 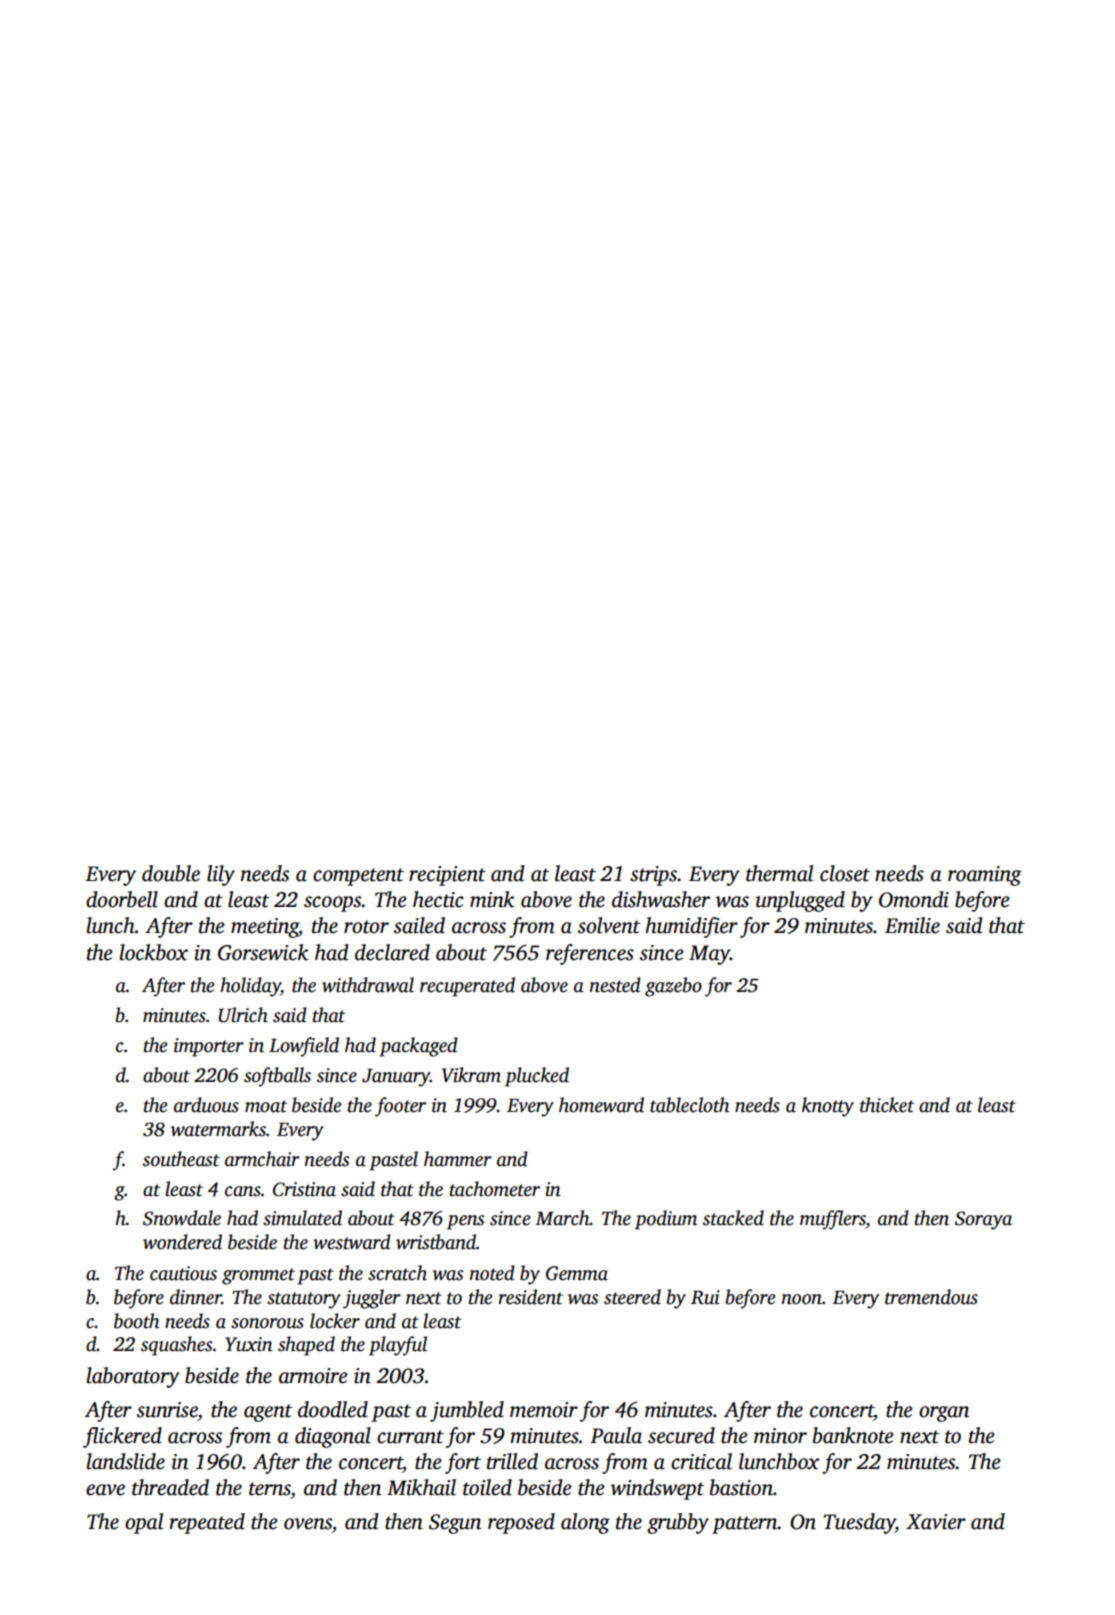 What do you see at coordinates (308, 1524) in the image?
I see `ovens` at bounding box center [308, 1524].
